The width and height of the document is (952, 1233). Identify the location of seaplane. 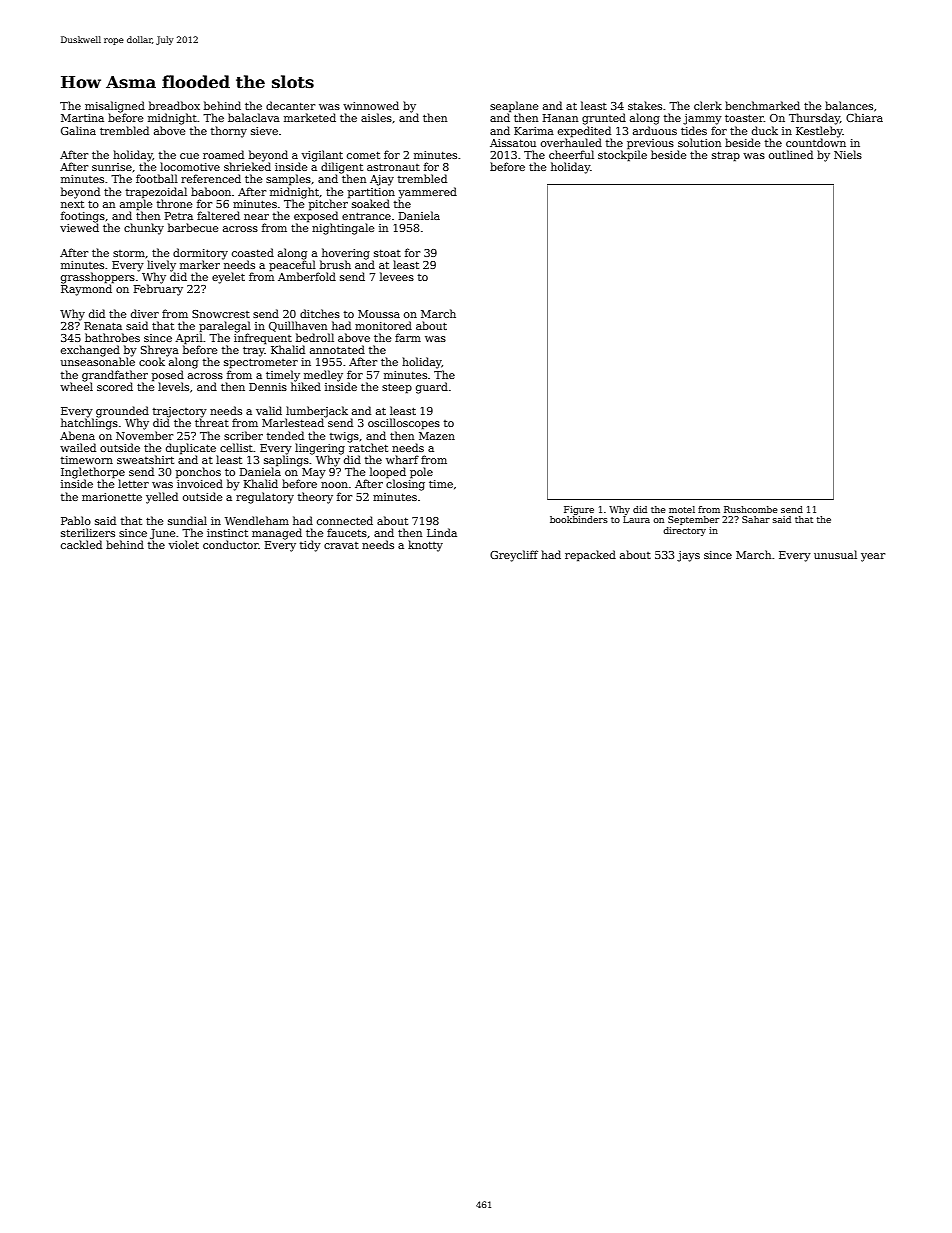
(514, 106).
